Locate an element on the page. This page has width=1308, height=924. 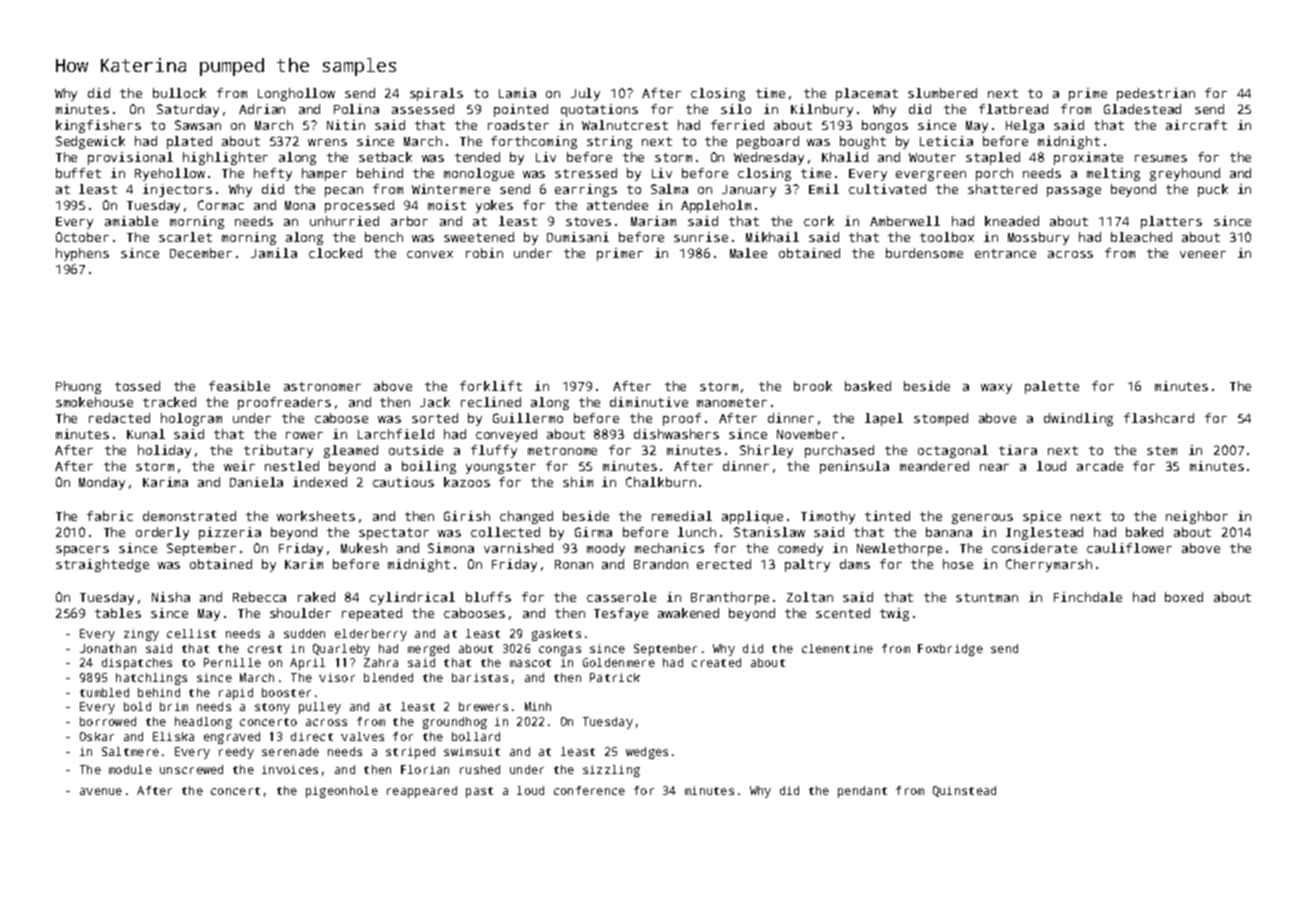
octagonal is located at coordinates (953, 451).
